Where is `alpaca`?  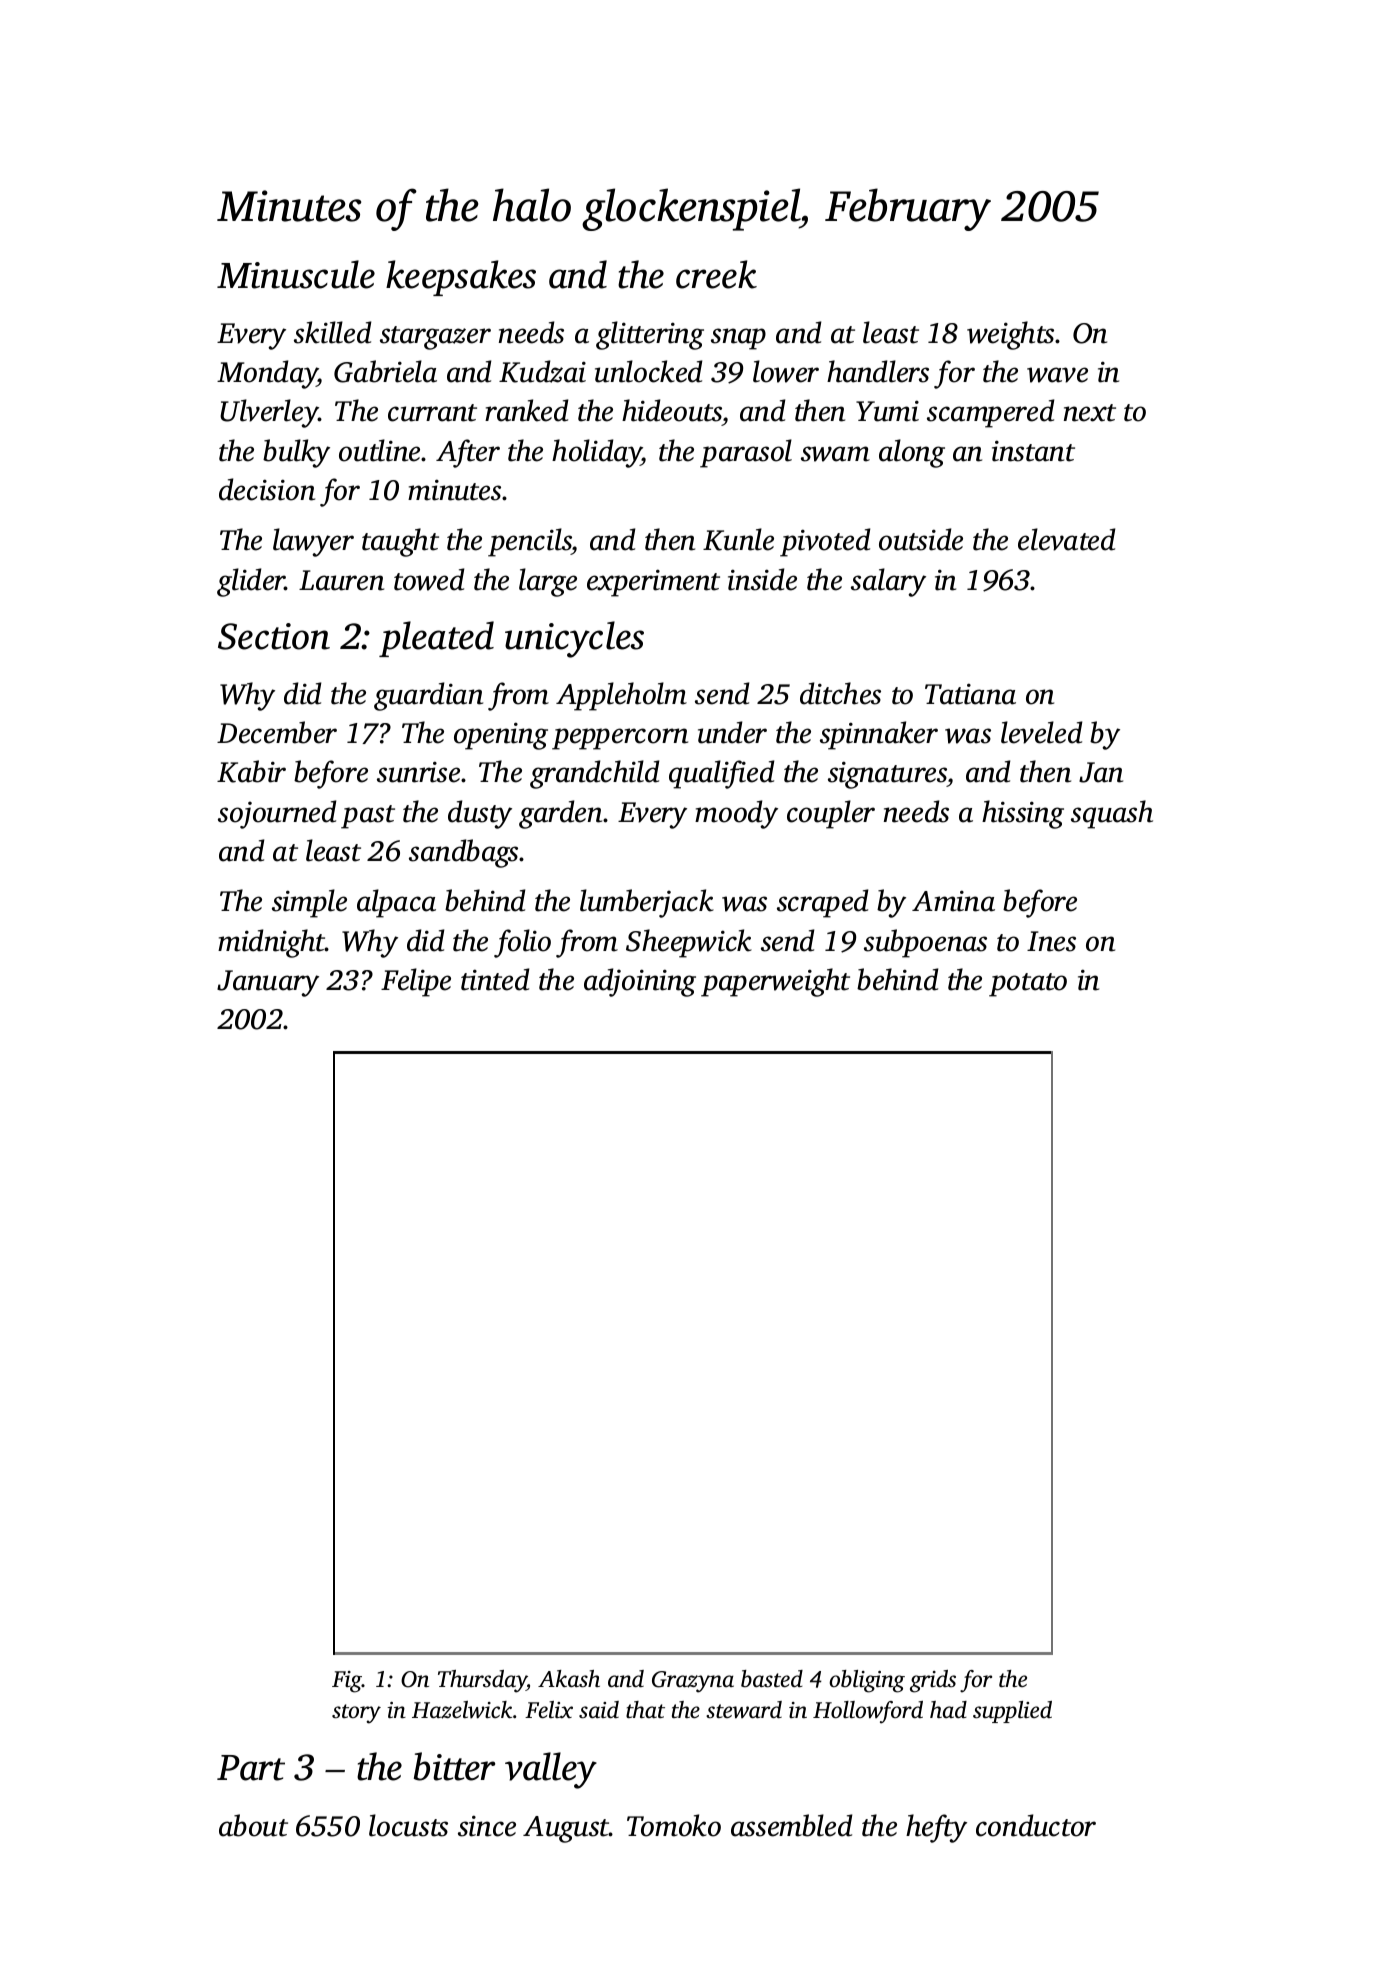 alpaca is located at coordinates (396, 903).
